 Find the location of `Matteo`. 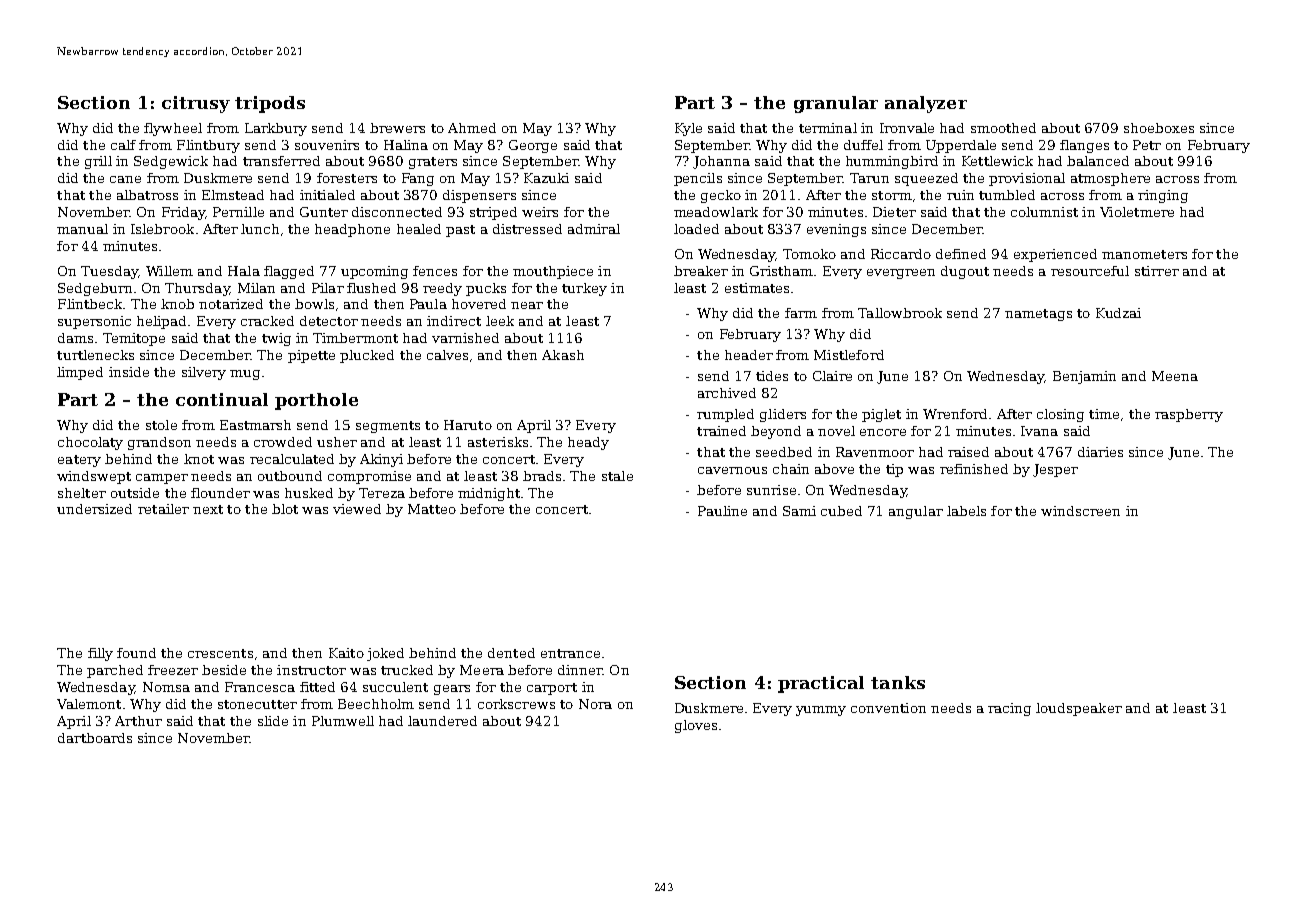

Matteo is located at coordinates (432, 509).
